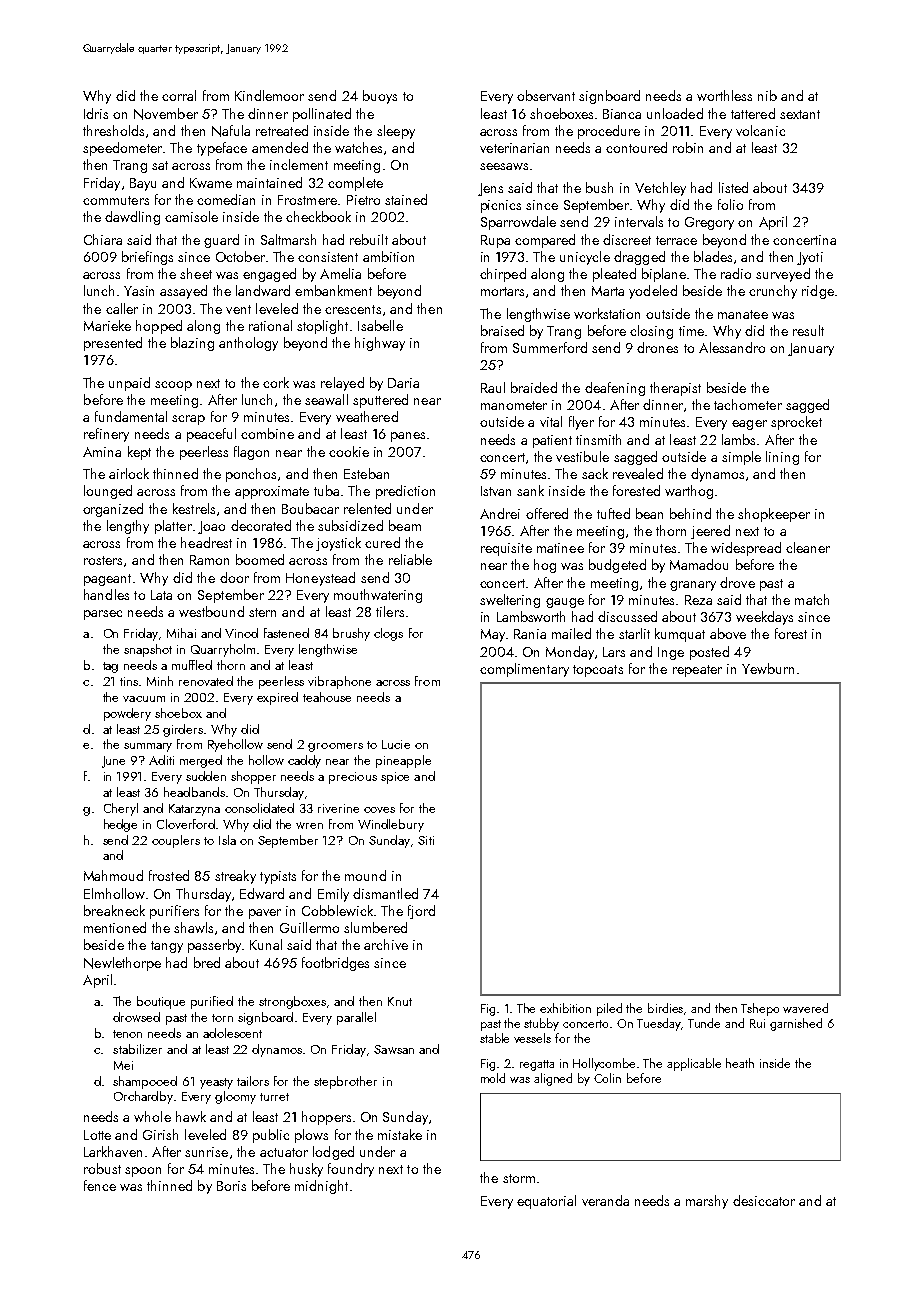  I want to click on presented, so click(113, 344).
